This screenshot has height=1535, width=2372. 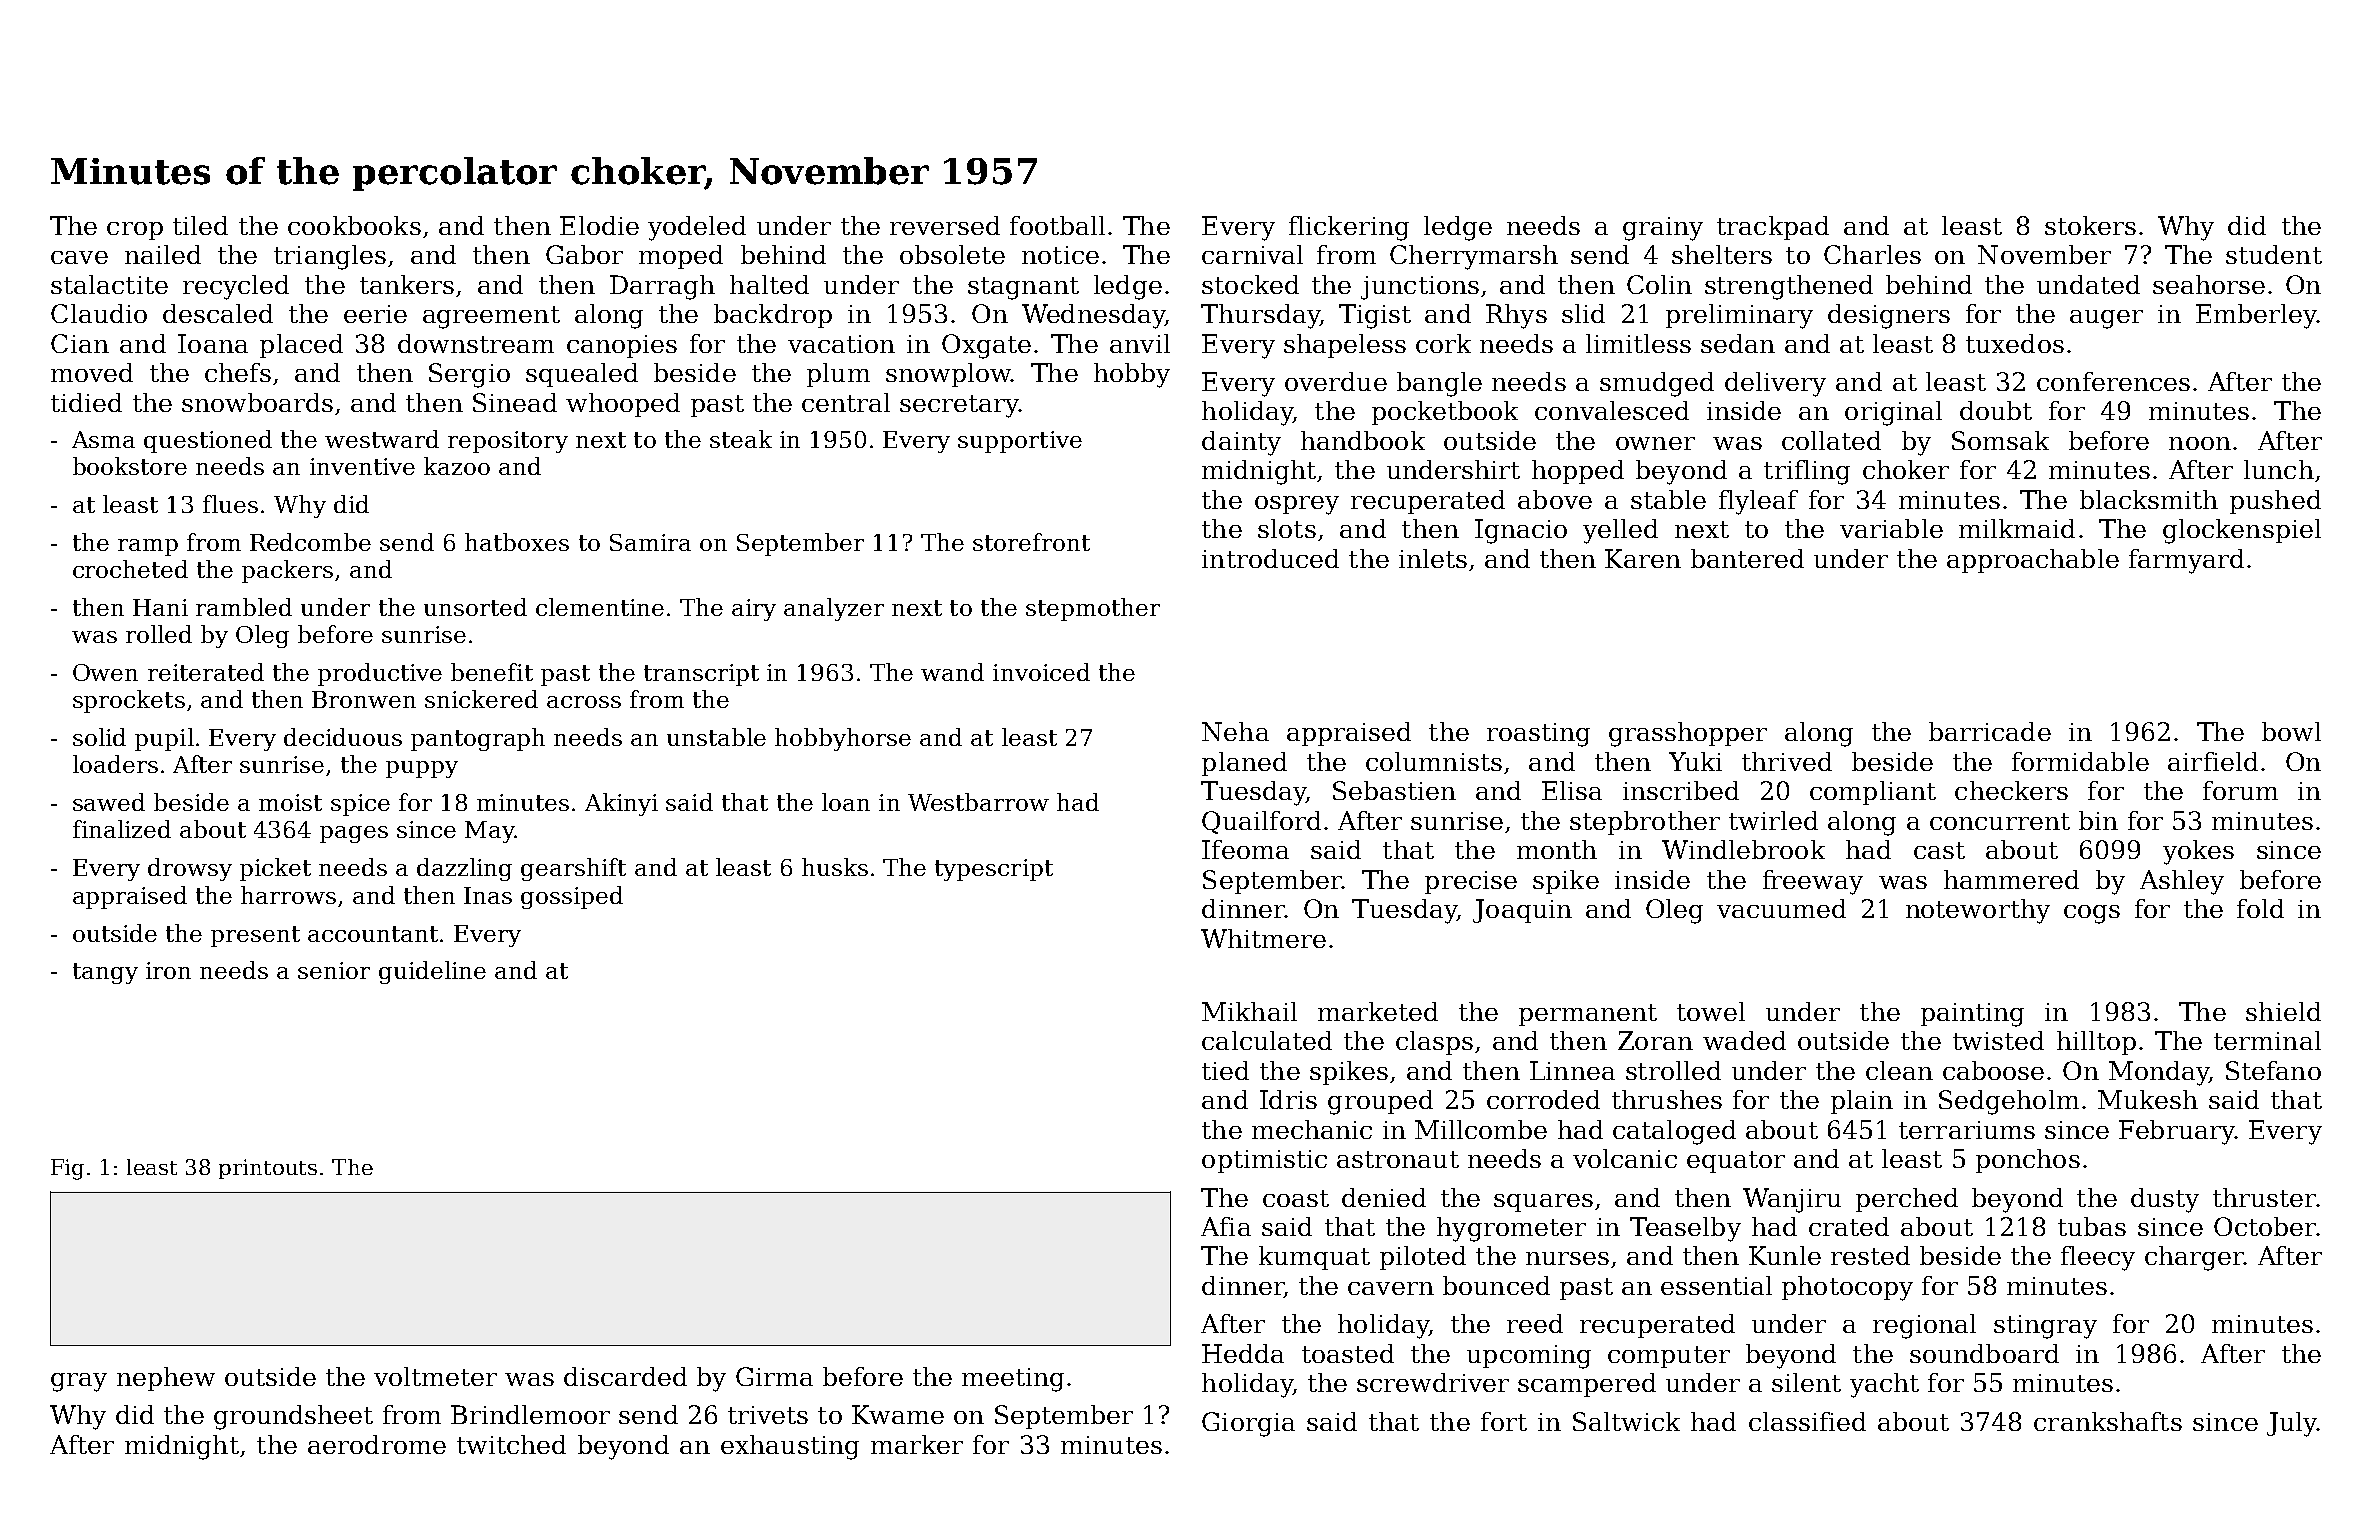 I want to click on tuxedos, so click(x=2015, y=343).
